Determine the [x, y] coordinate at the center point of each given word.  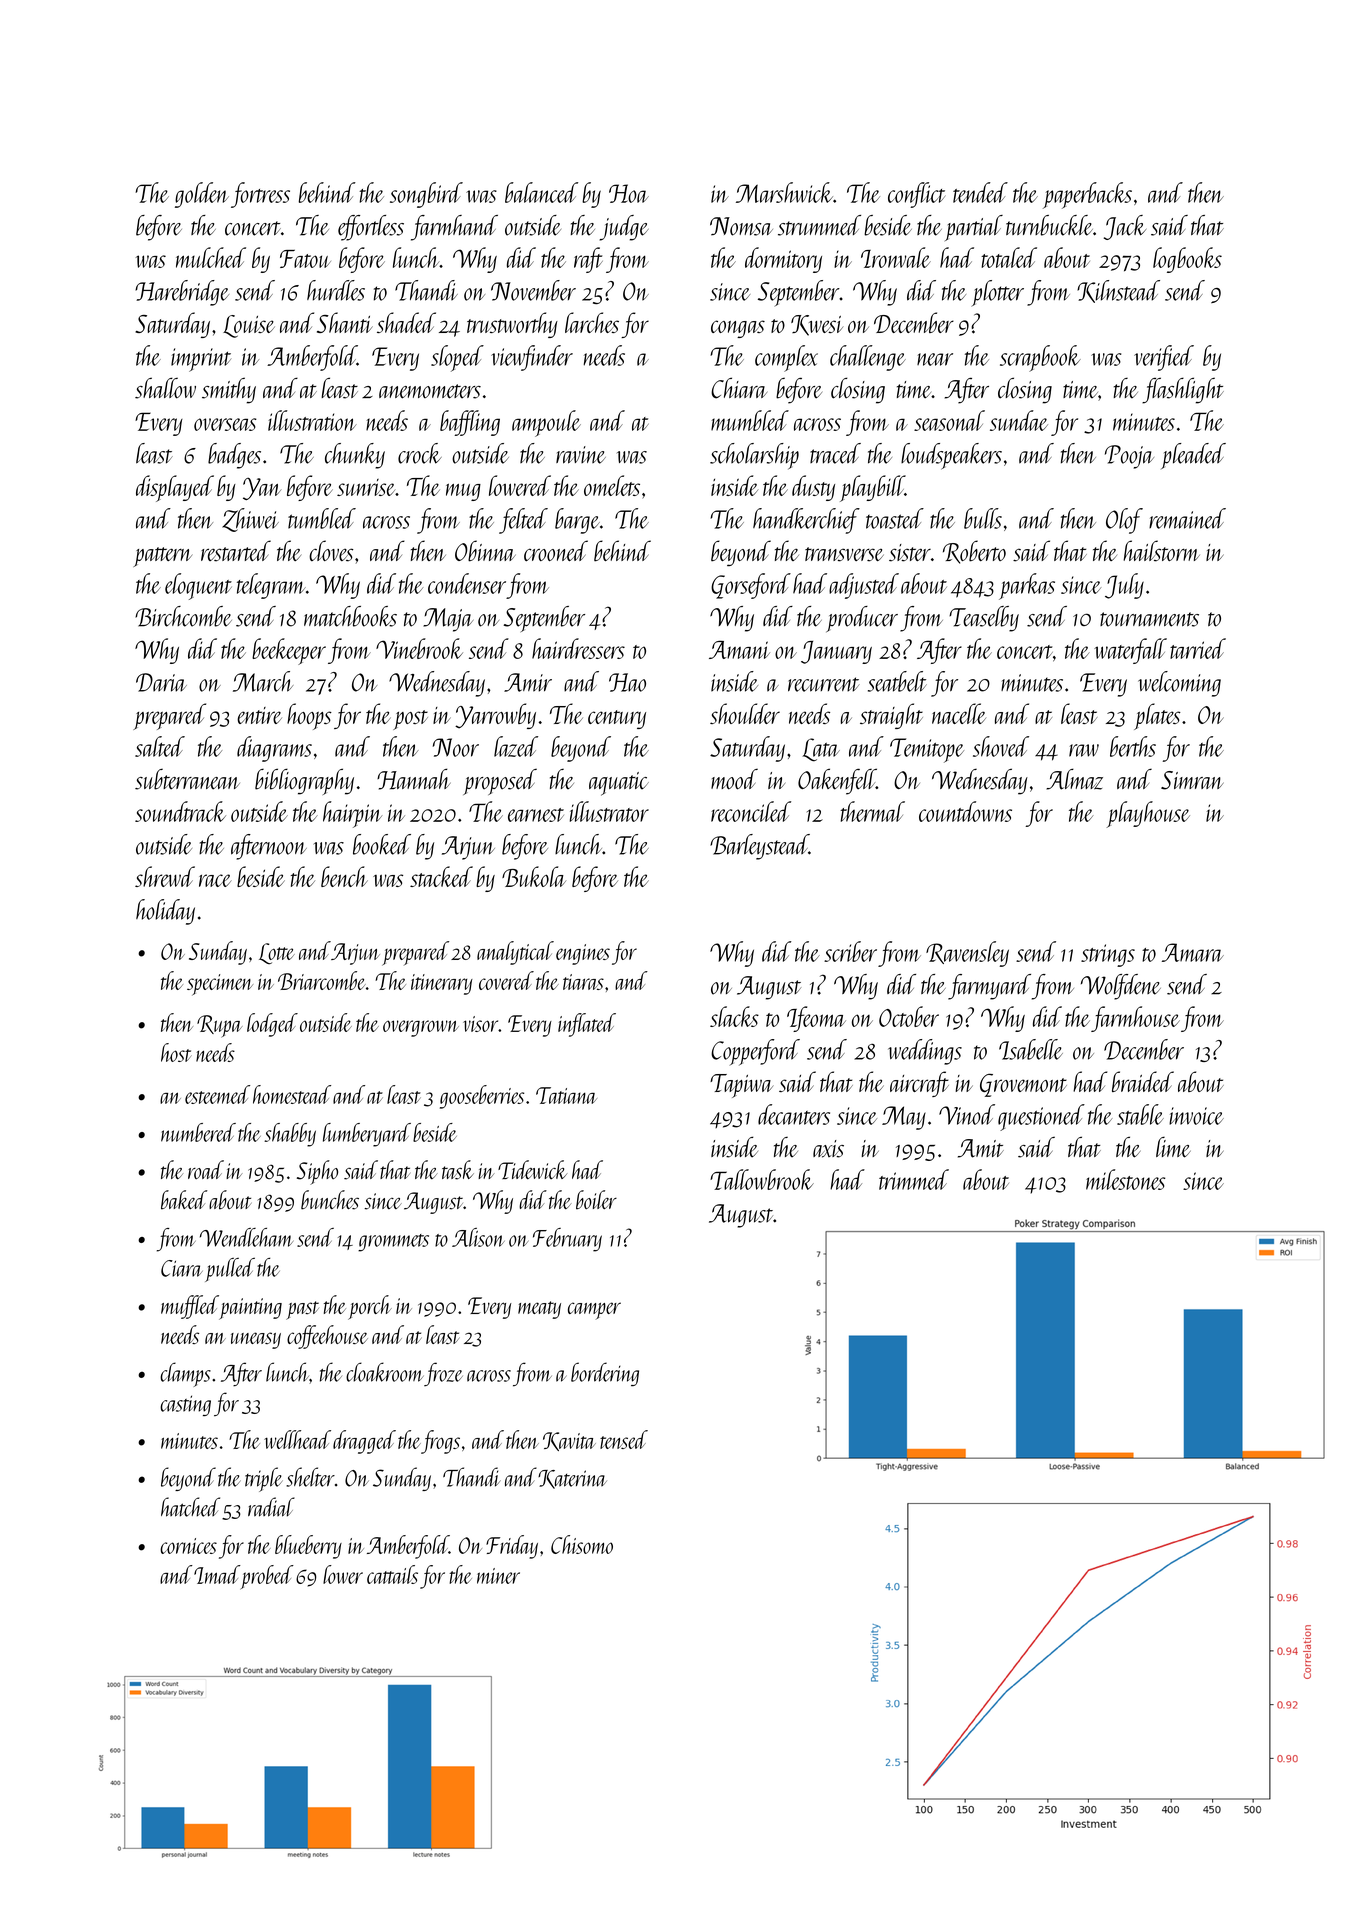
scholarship [754, 456]
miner [498, 1576]
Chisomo [582, 1544]
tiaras [583, 982]
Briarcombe [322, 980]
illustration [312, 420]
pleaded [1193, 456]
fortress [260, 195]
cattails [392, 1574]
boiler [596, 1199]
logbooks [1187, 260]
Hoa [629, 193]
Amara [1193, 952]
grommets [393, 1243]
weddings [925, 1052]
